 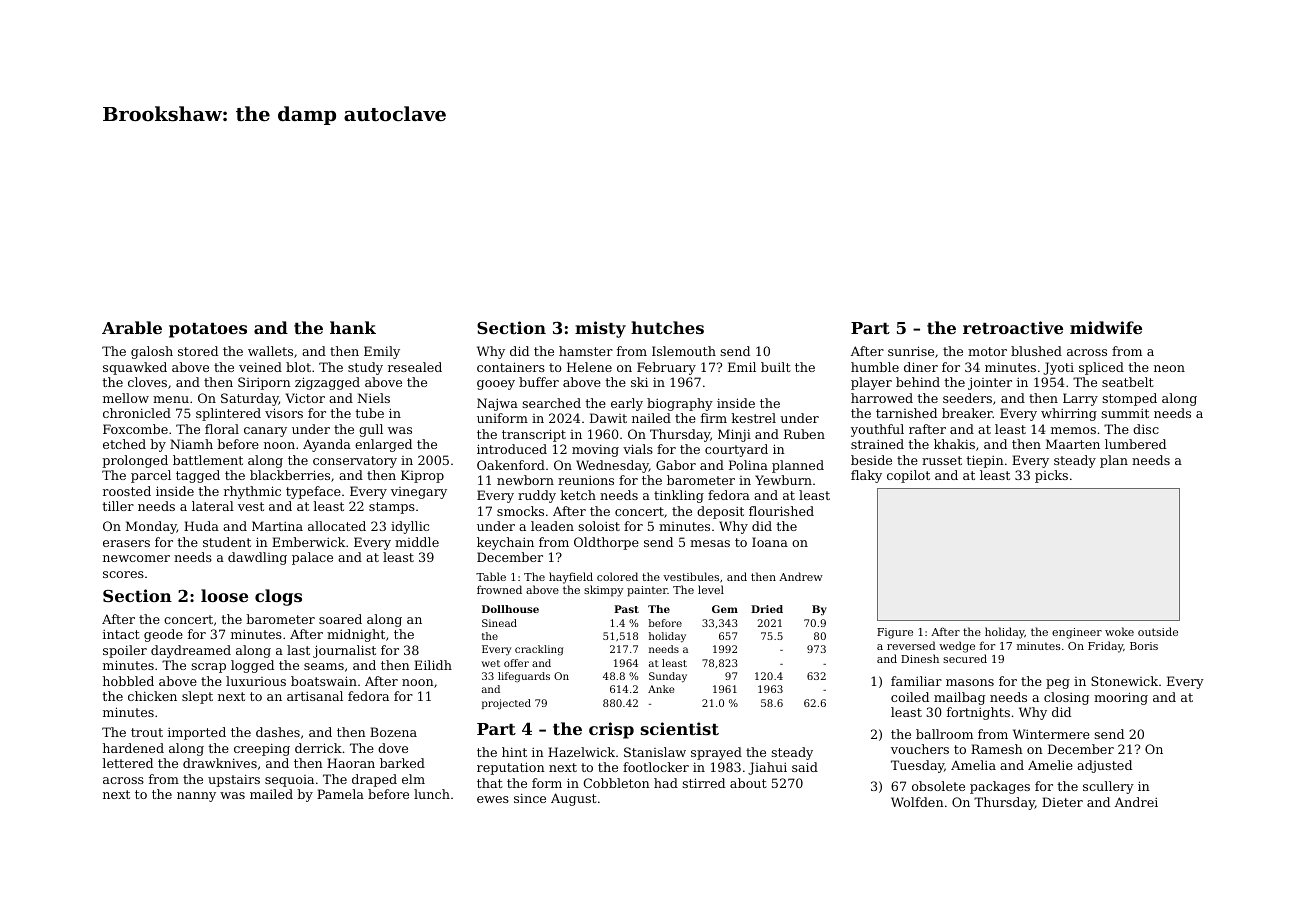 What do you see at coordinates (197, 733) in the screenshot?
I see `imported` at bounding box center [197, 733].
